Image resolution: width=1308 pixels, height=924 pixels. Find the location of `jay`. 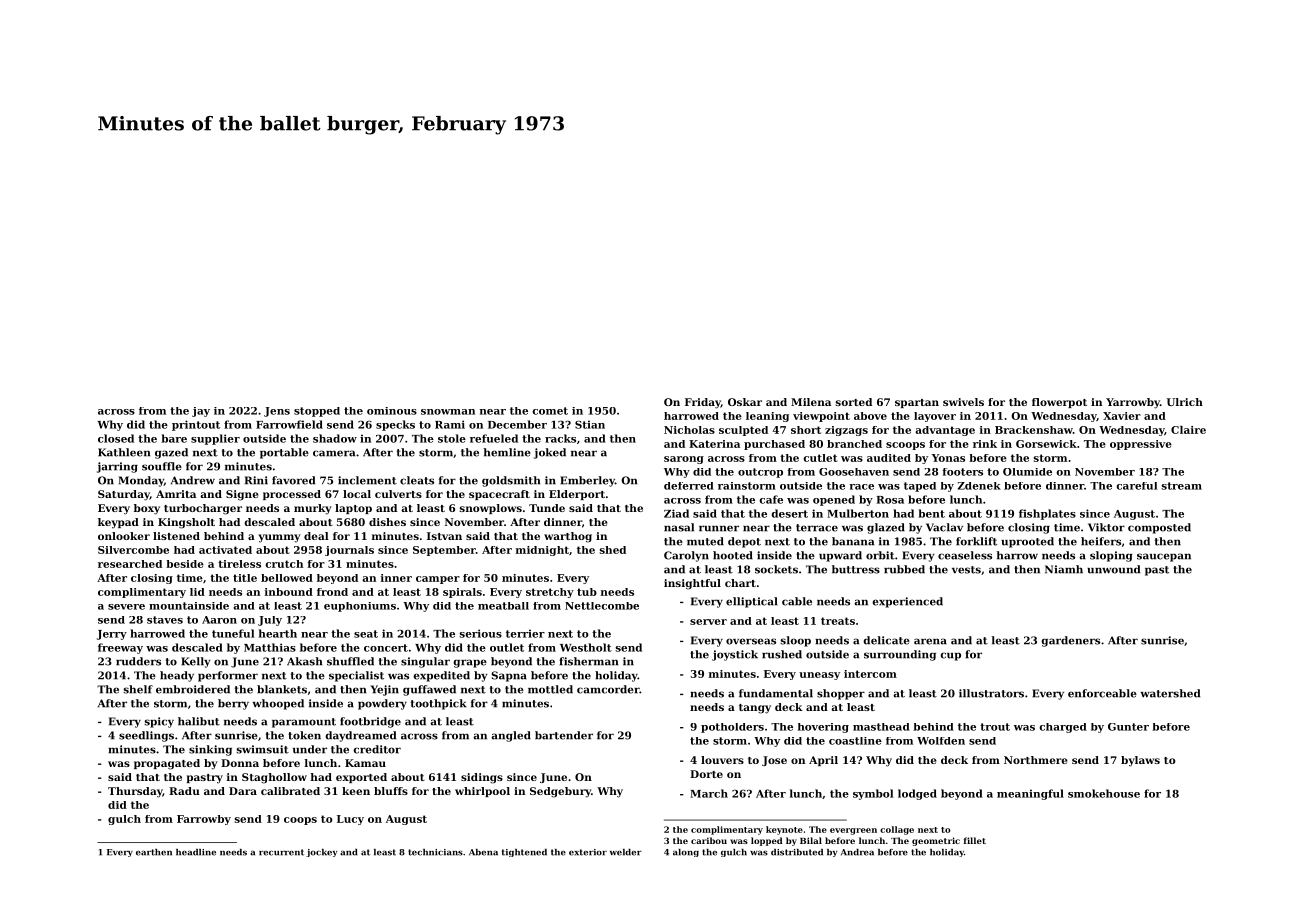

jay is located at coordinates (201, 412).
